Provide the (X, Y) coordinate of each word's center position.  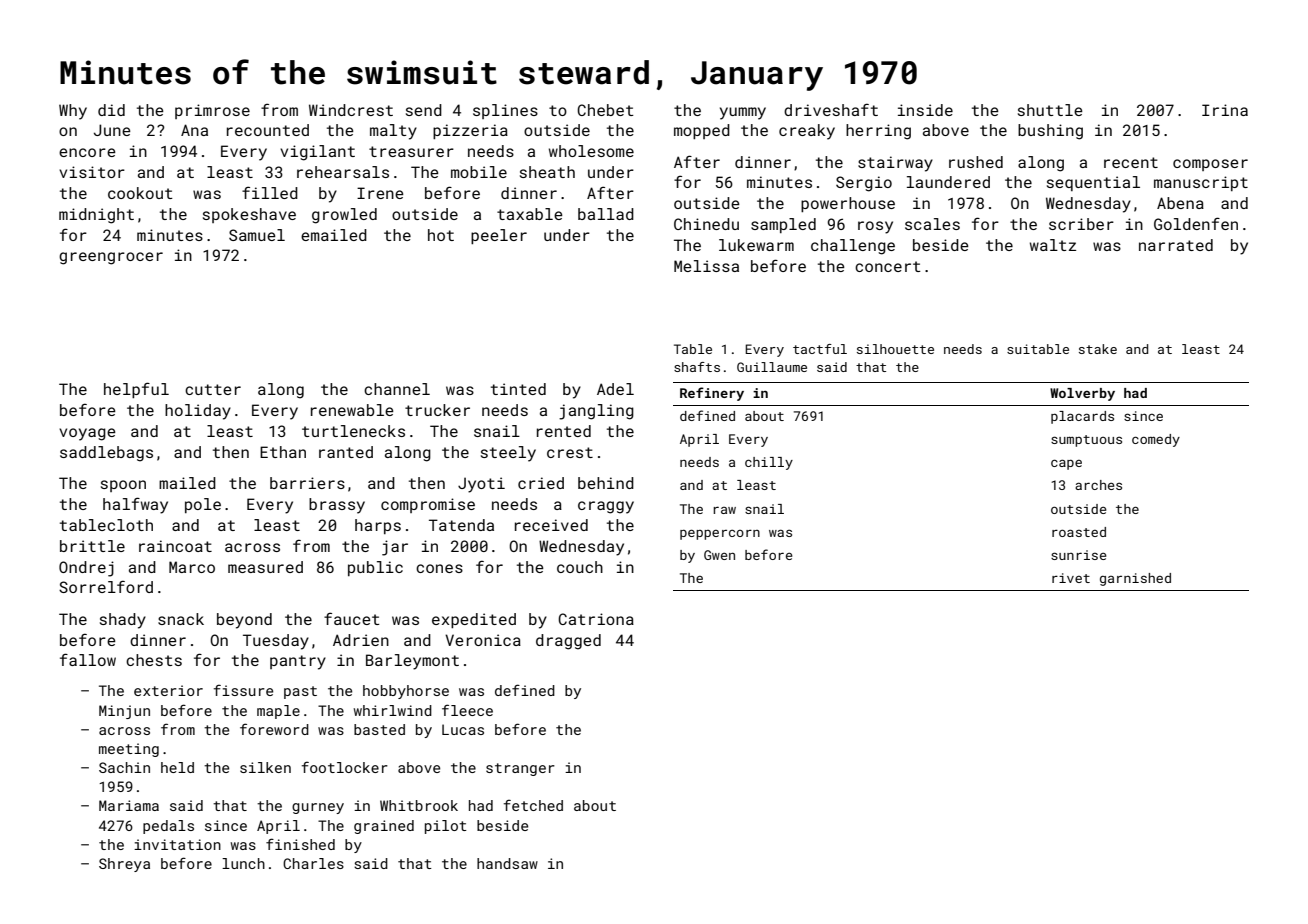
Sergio (864, 184)
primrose (212, 111)
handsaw (507, 863)
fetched (533, 805)
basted (379, 729)
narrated (1176, 245)
